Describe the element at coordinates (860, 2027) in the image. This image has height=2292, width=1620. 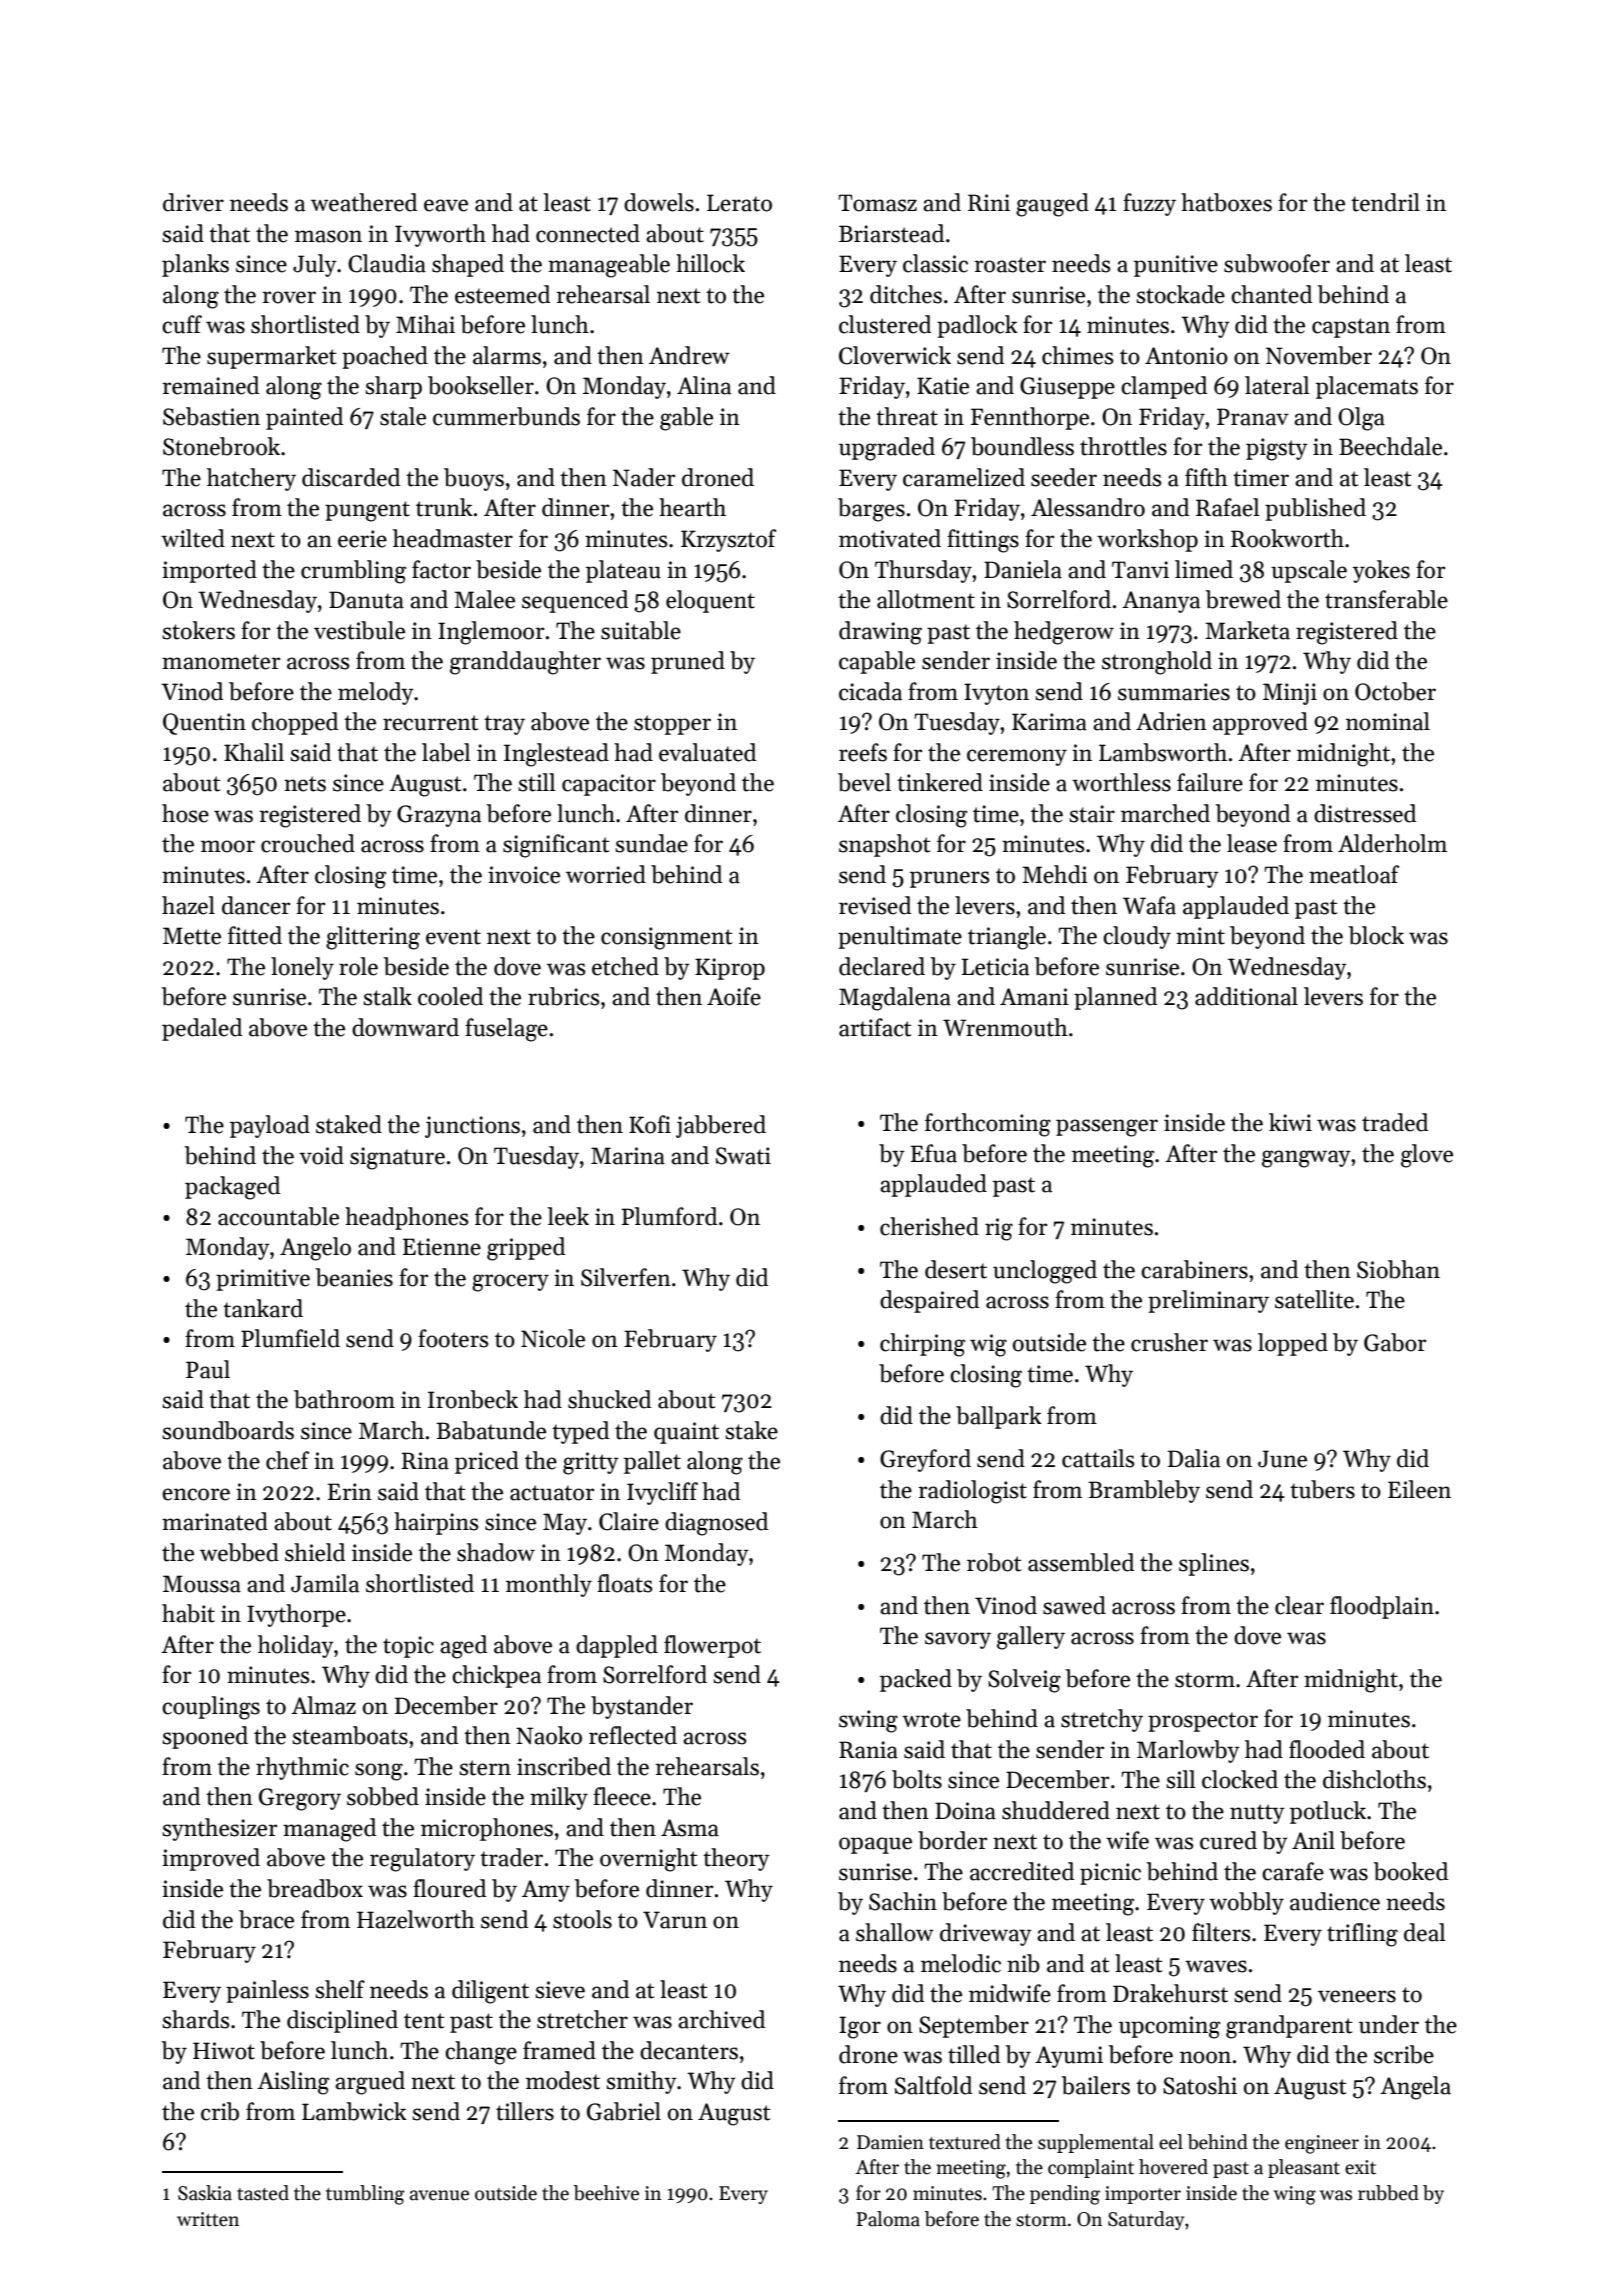
I see `Igor` at that location.
